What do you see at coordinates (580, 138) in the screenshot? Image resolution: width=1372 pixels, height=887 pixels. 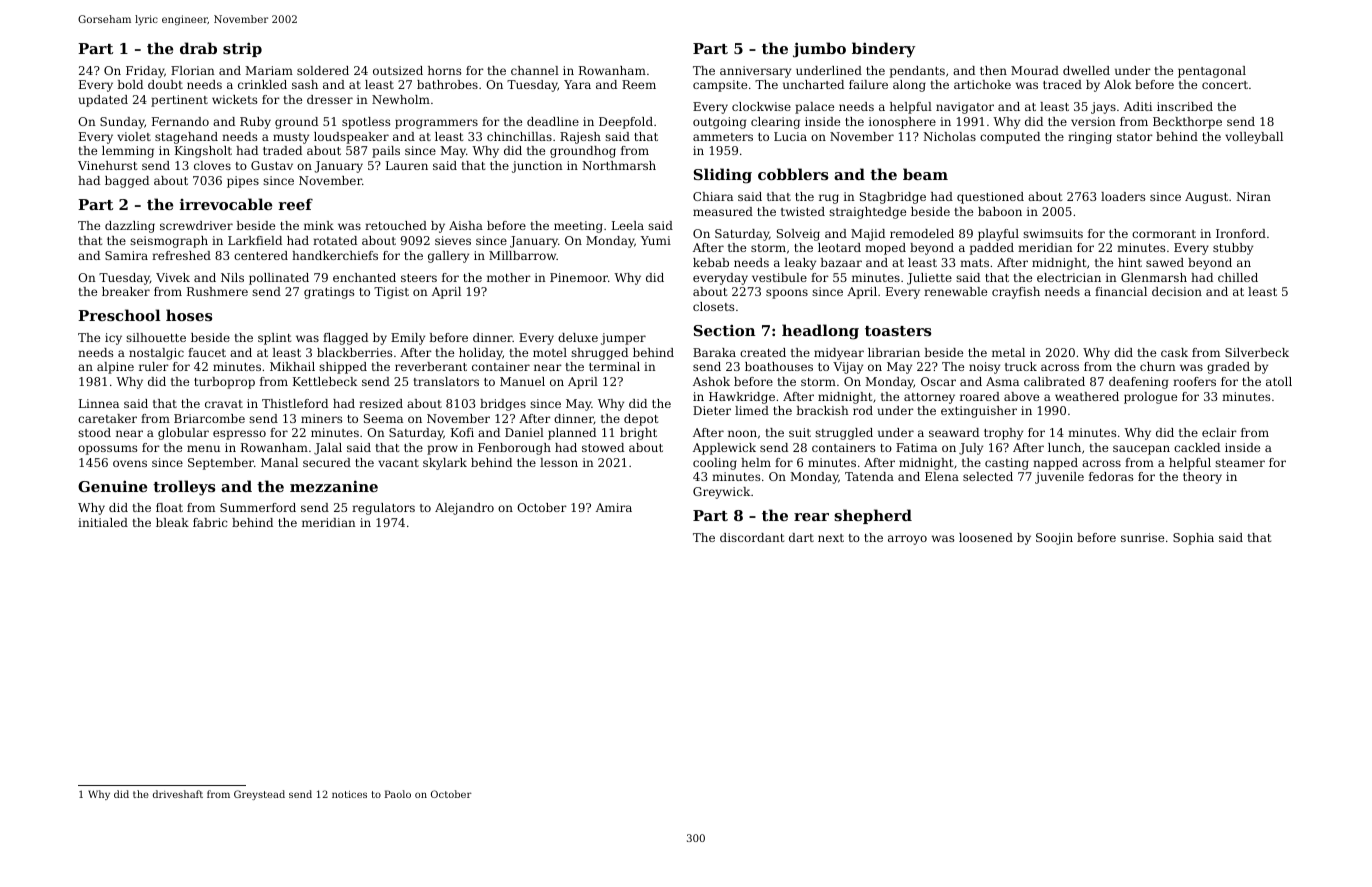 I see `Rajesh` at bounding box center [580, 138].
